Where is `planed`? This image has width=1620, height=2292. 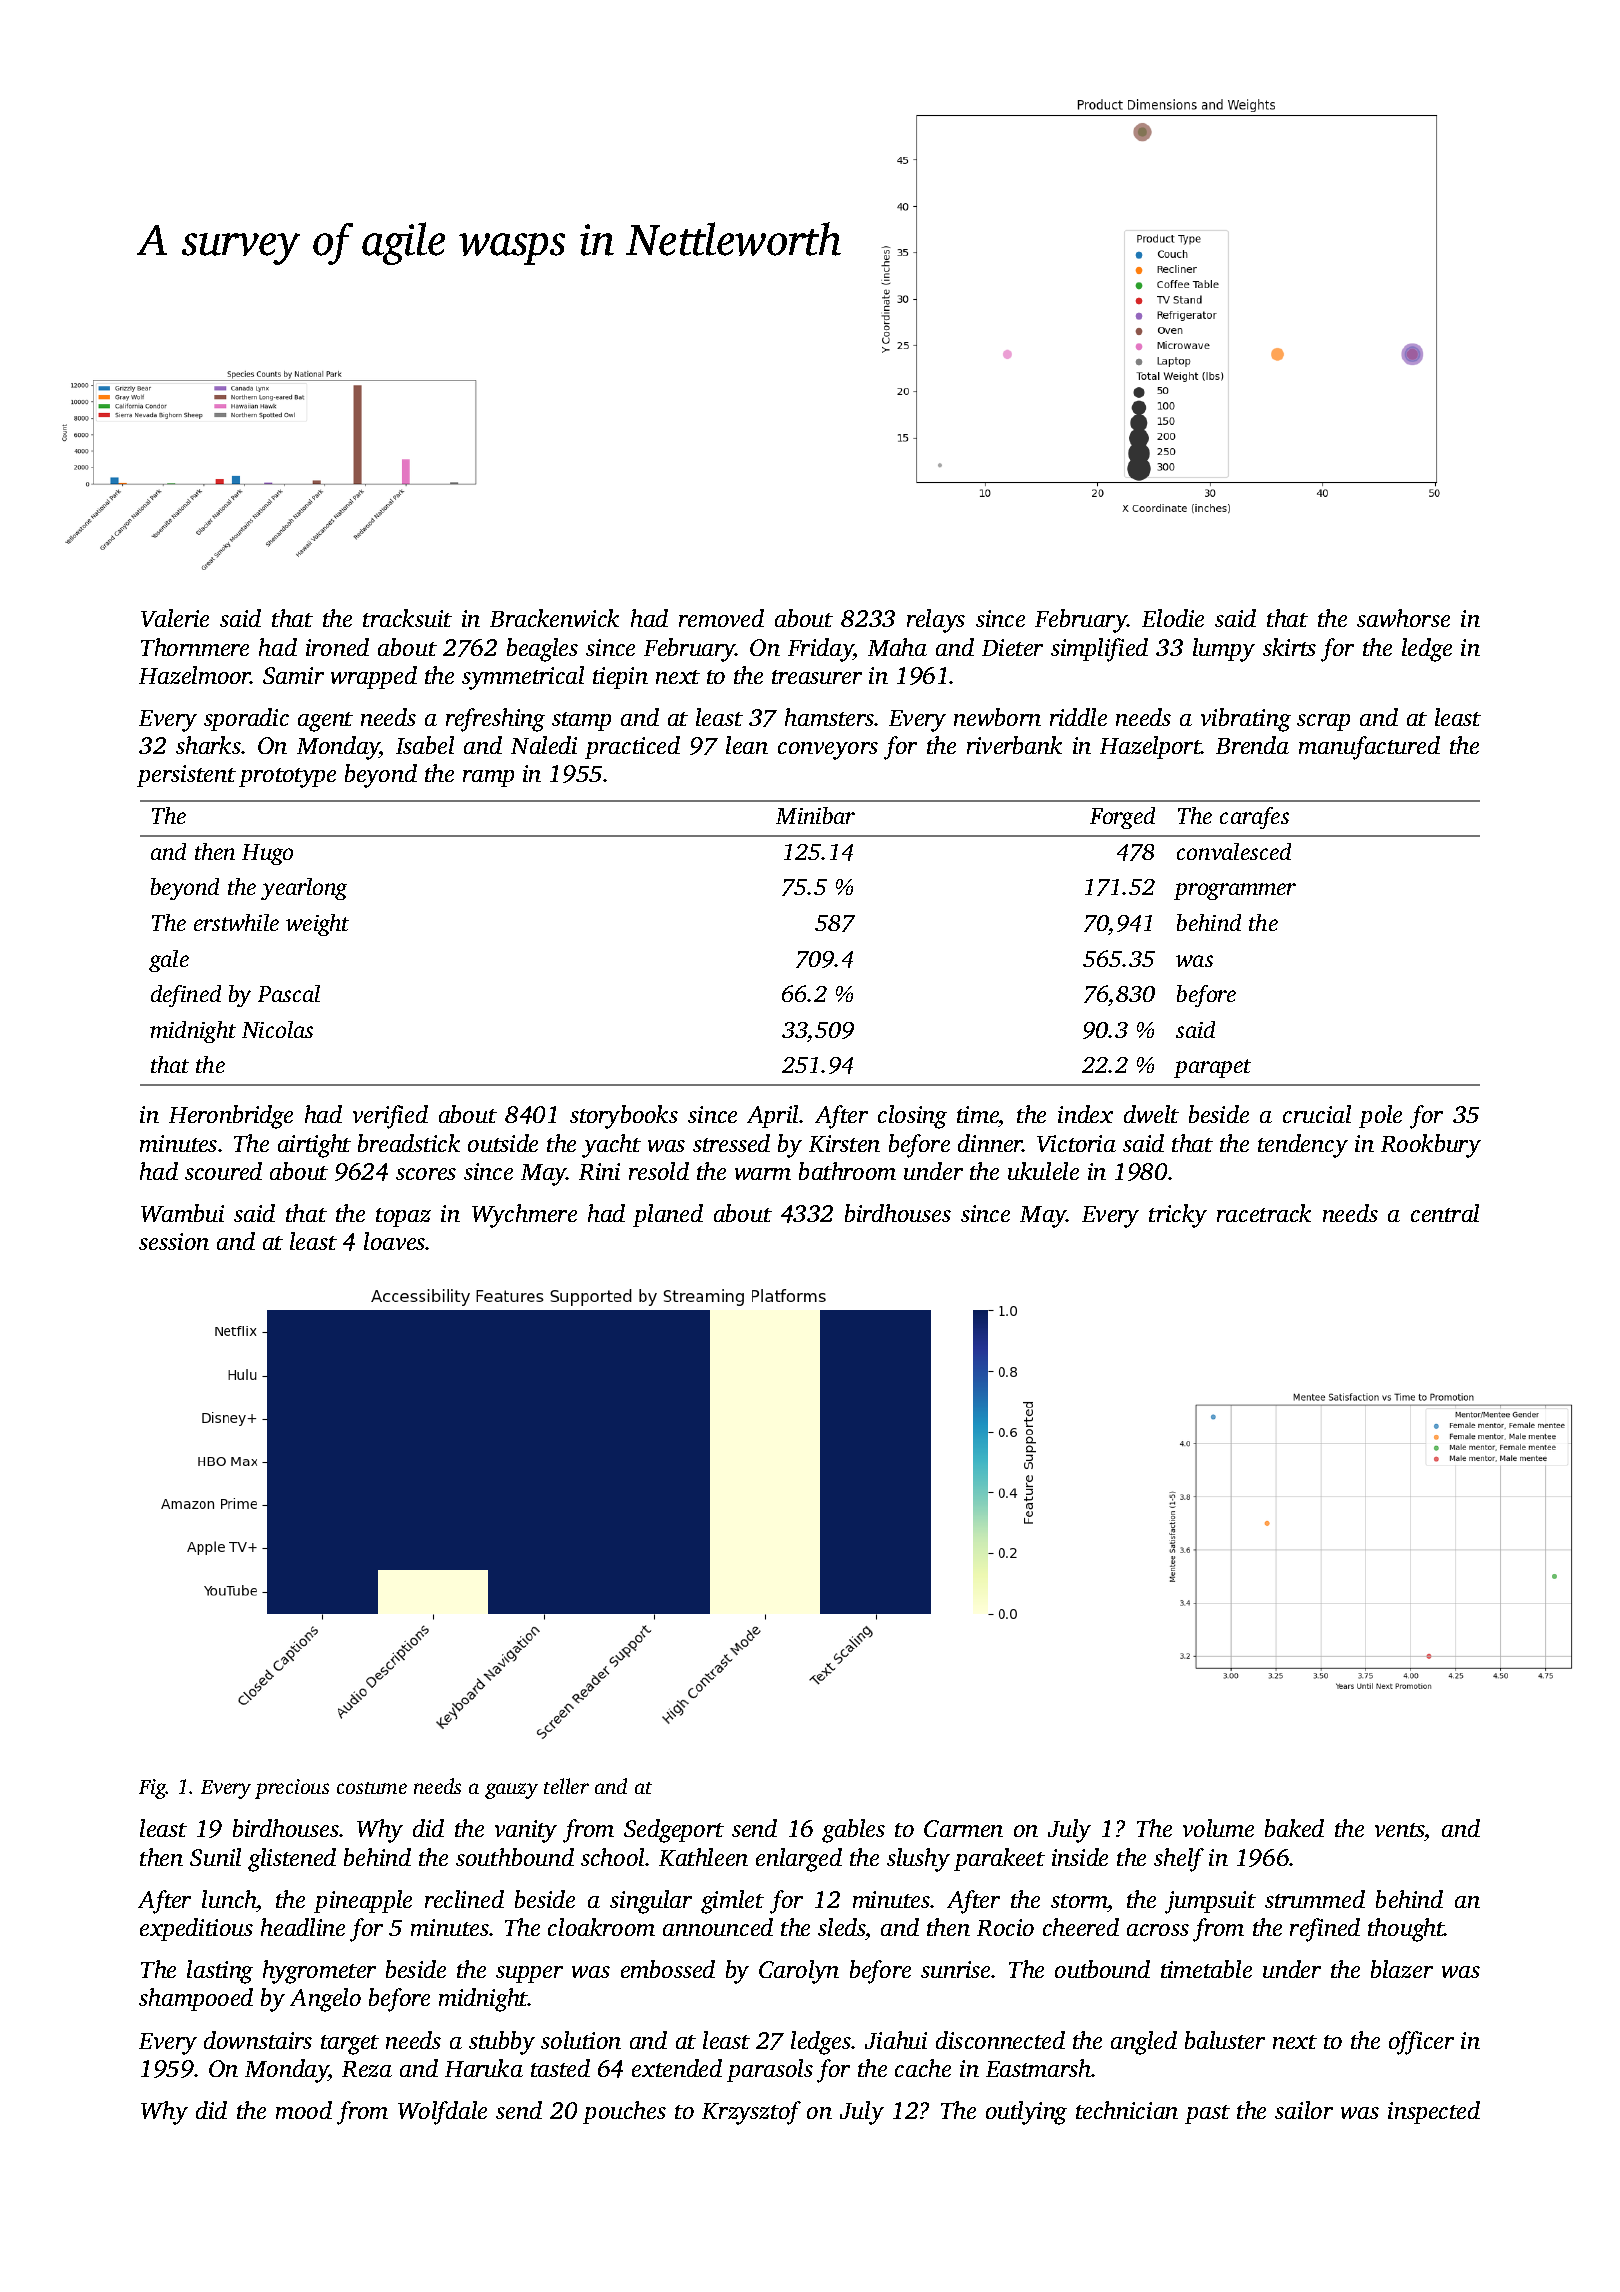 planed is located at coordinates (668, 1215).
